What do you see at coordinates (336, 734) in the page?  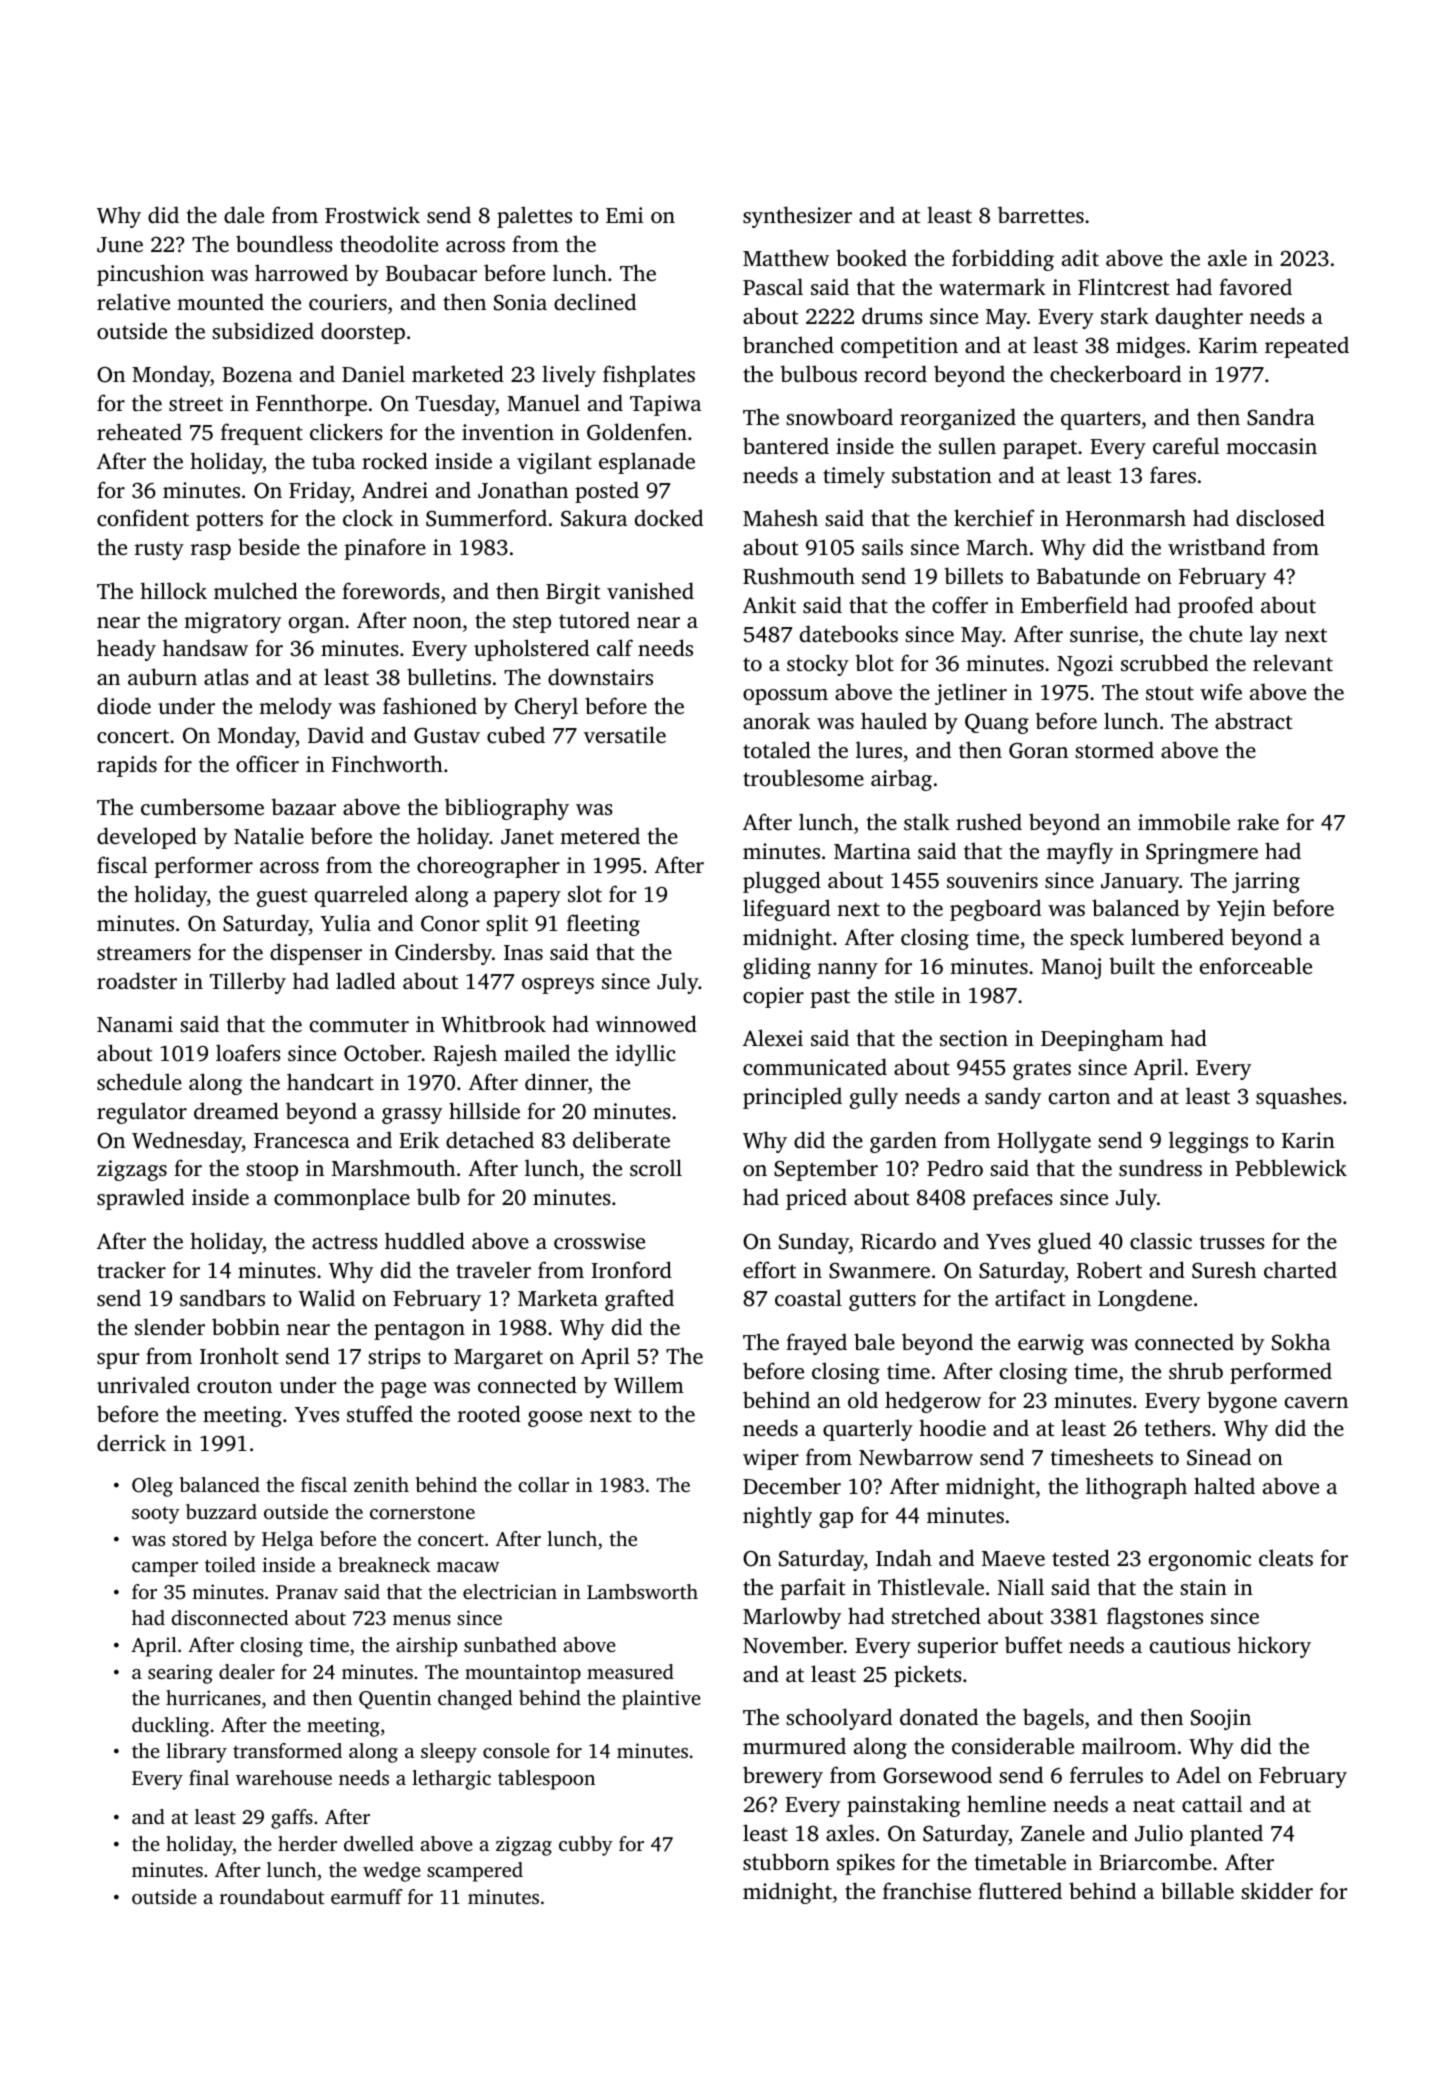 I see `David` at bounding box center [336, 734].
